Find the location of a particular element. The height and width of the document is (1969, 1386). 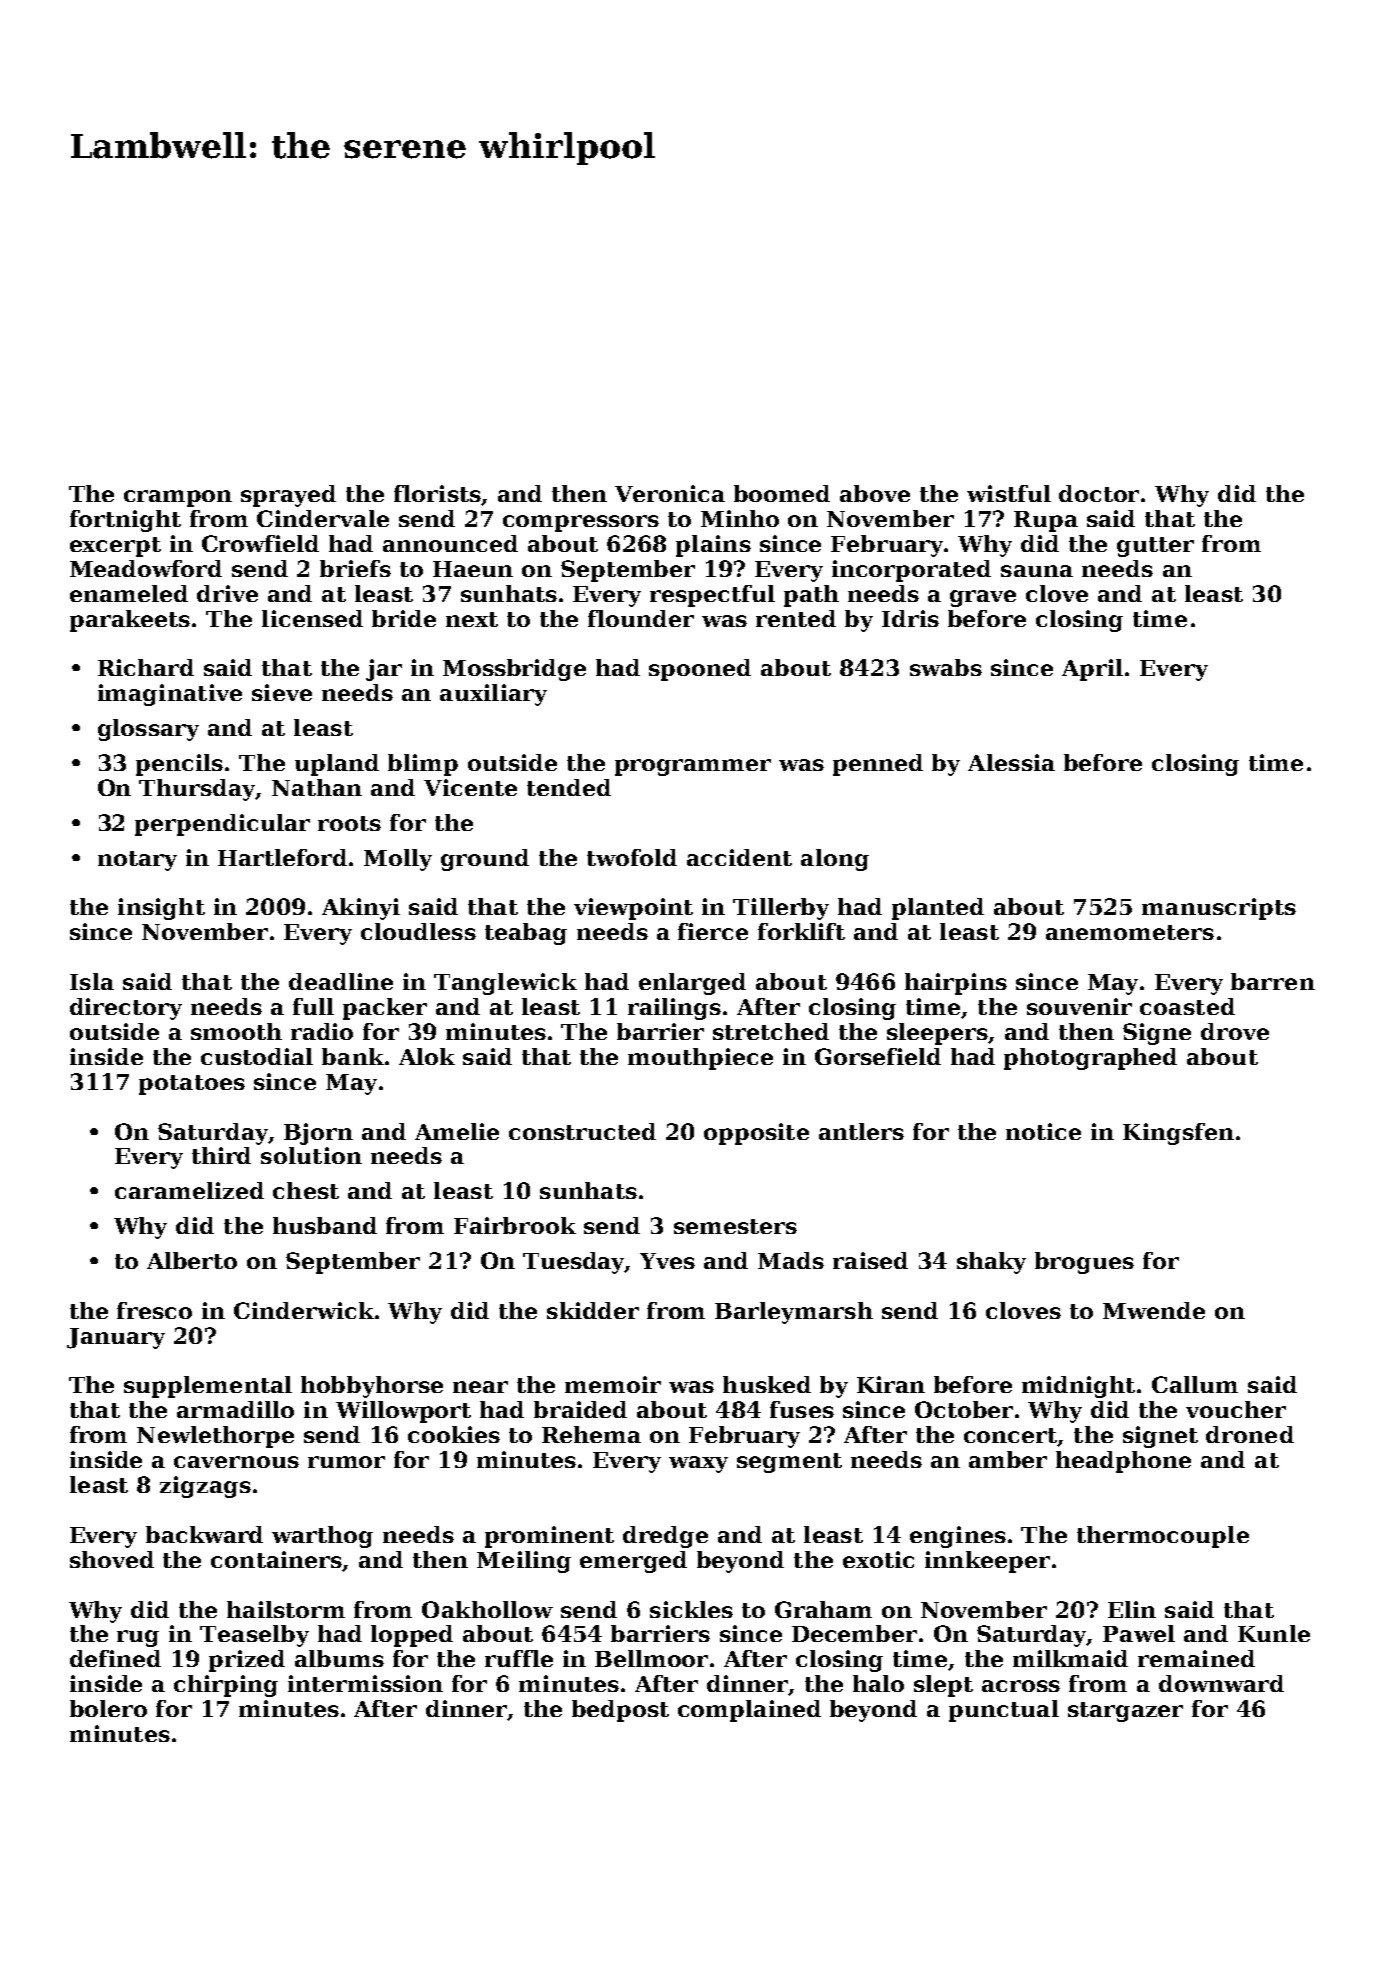

Mwende is located at coordinates (1154, 1310).
